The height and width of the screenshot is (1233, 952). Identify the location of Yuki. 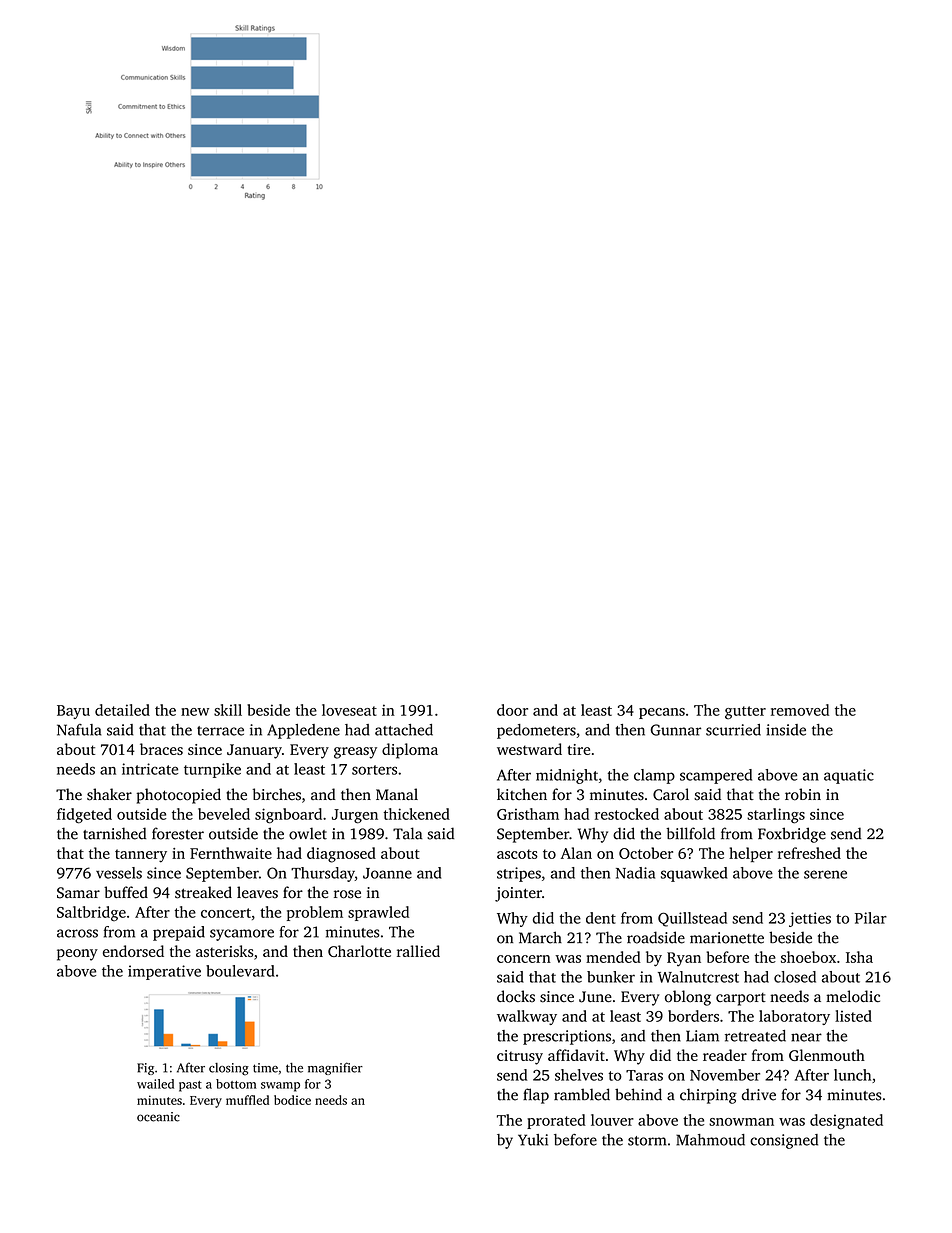
(533, 1140).
